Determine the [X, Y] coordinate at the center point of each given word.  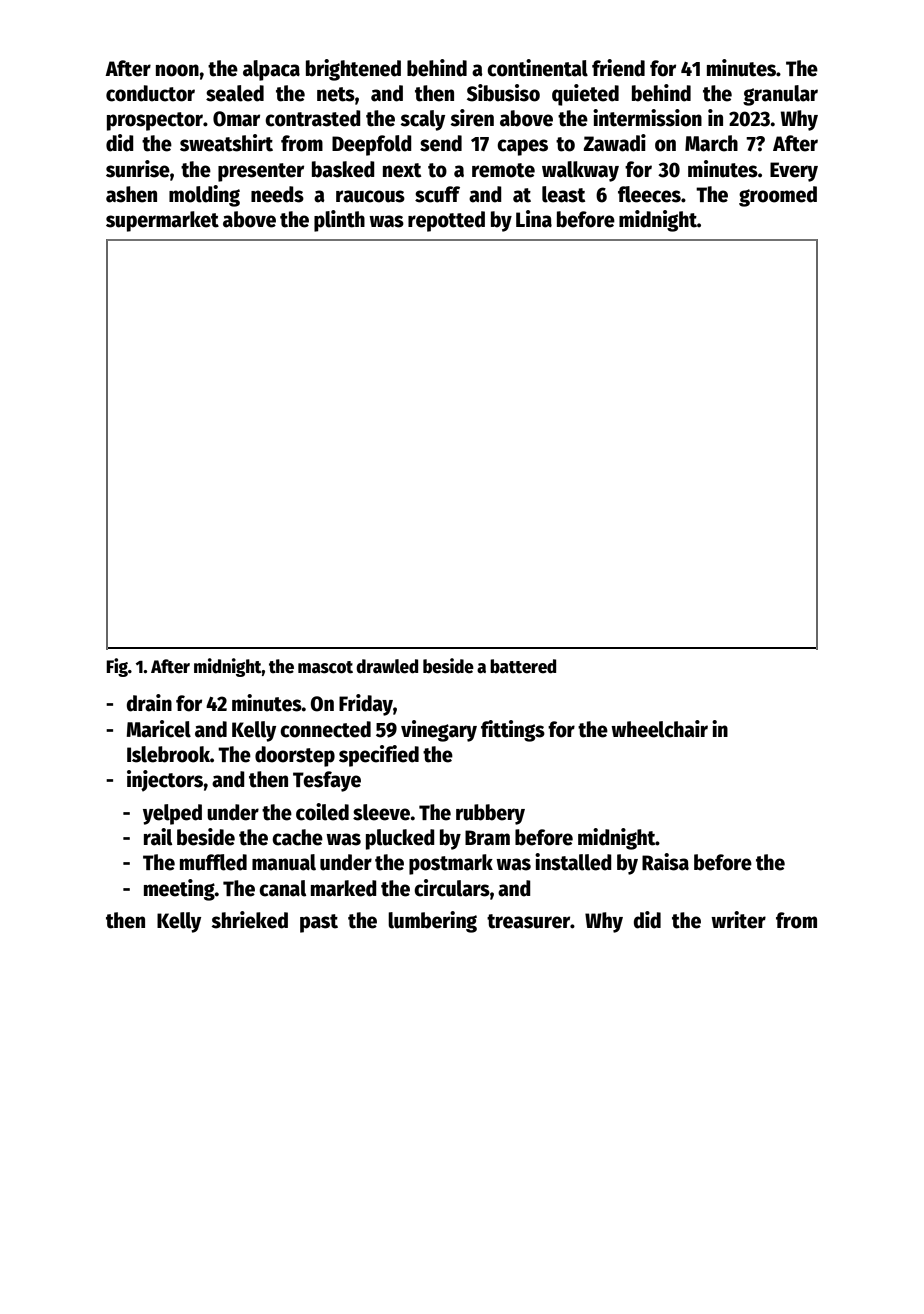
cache [297, 837]
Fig [117, 667]
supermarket [162, 221]
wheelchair [659, 729]
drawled [387, 666]
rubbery [490, 814]
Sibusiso [503, 93]
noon [177, 70]
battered [523, 666]
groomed [778, 196]
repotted [446, 221]
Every [794, 172]
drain [149, 703]
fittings [513, 731]
